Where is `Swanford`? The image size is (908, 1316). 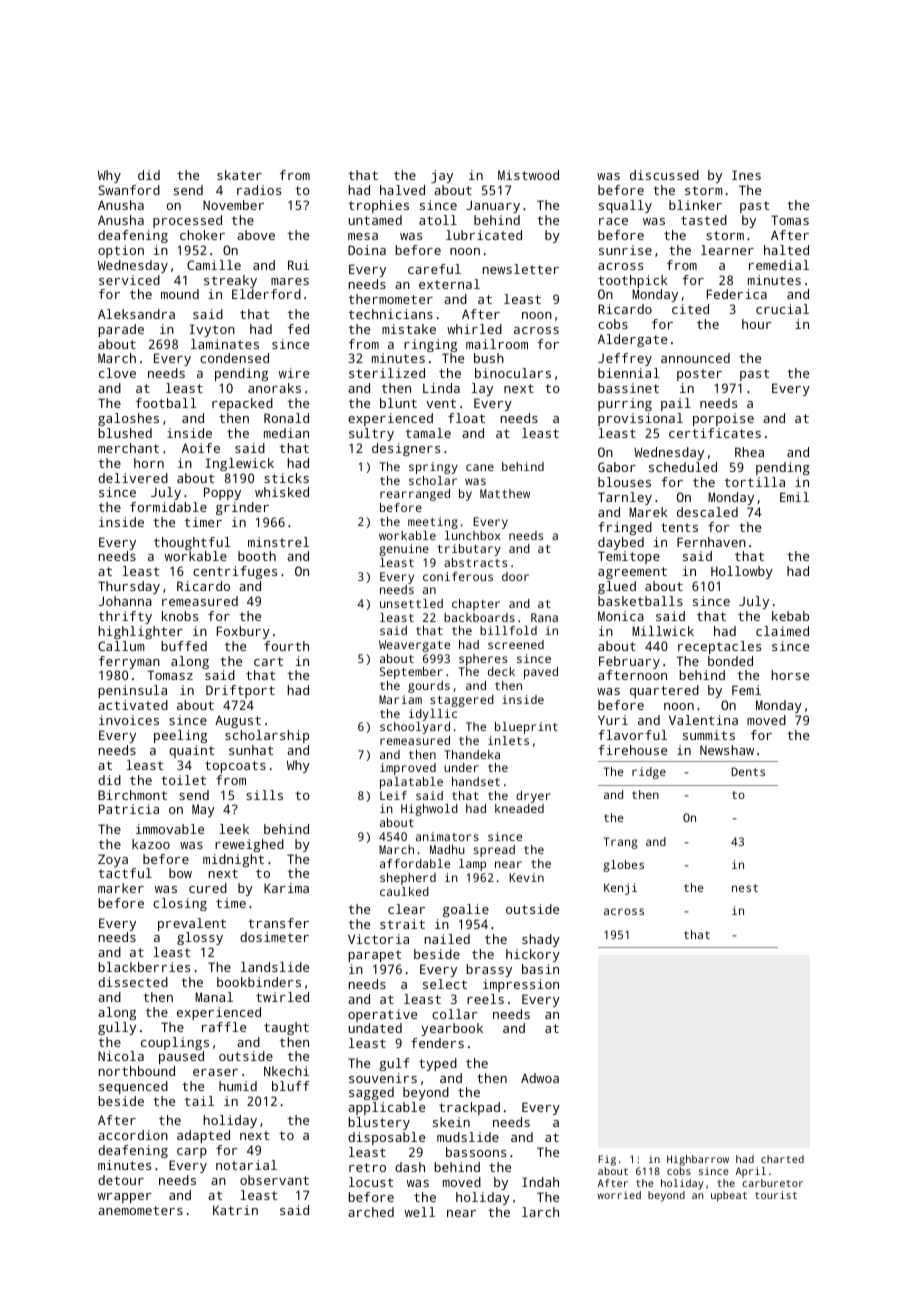 Swanford is located at coordinates (129, 190).
